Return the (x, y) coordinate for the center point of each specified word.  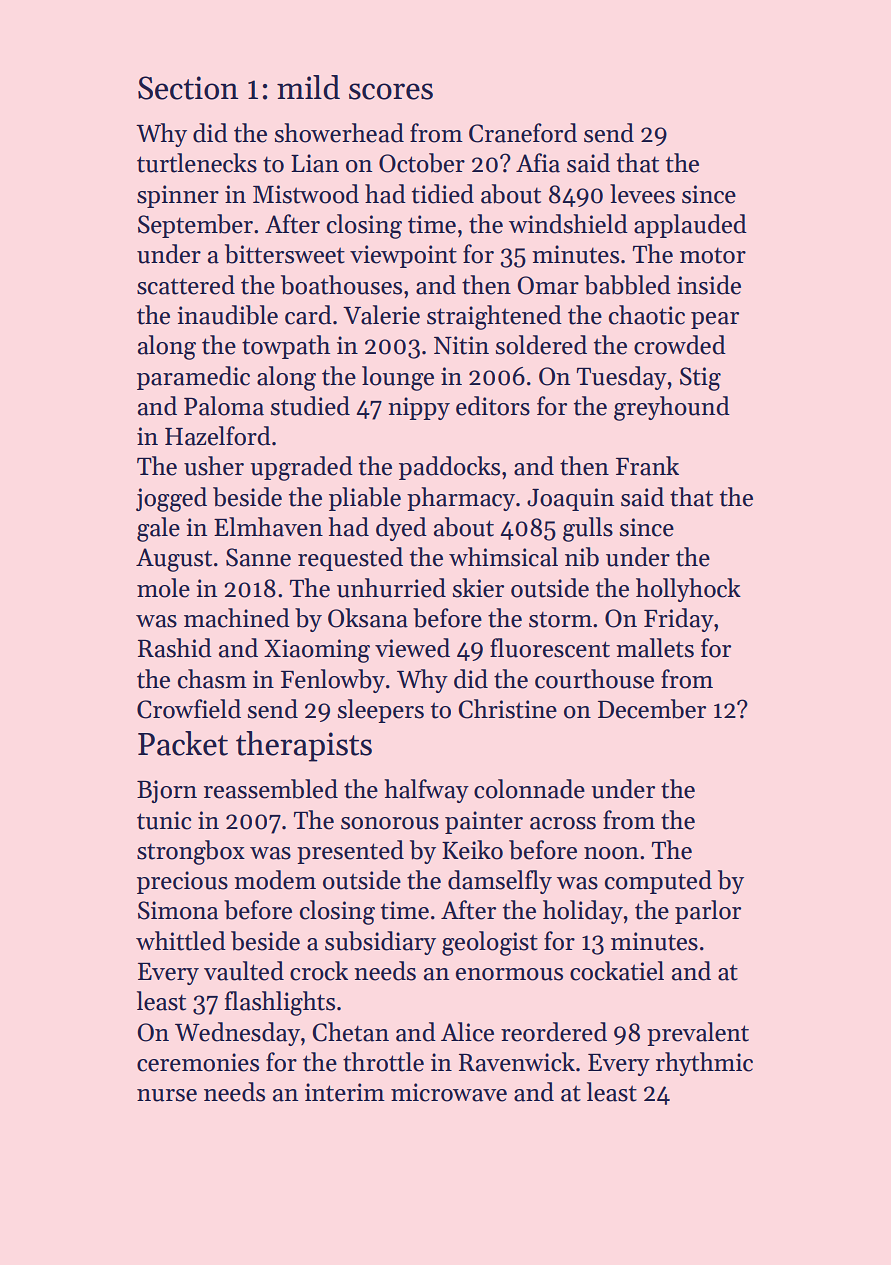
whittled (181, 941)
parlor (708, 912)
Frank (647, 466)
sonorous (390, 823)
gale (158, 529)
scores (391, 91)
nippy (419, 408)
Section (188, 88)
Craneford (523, 133)
